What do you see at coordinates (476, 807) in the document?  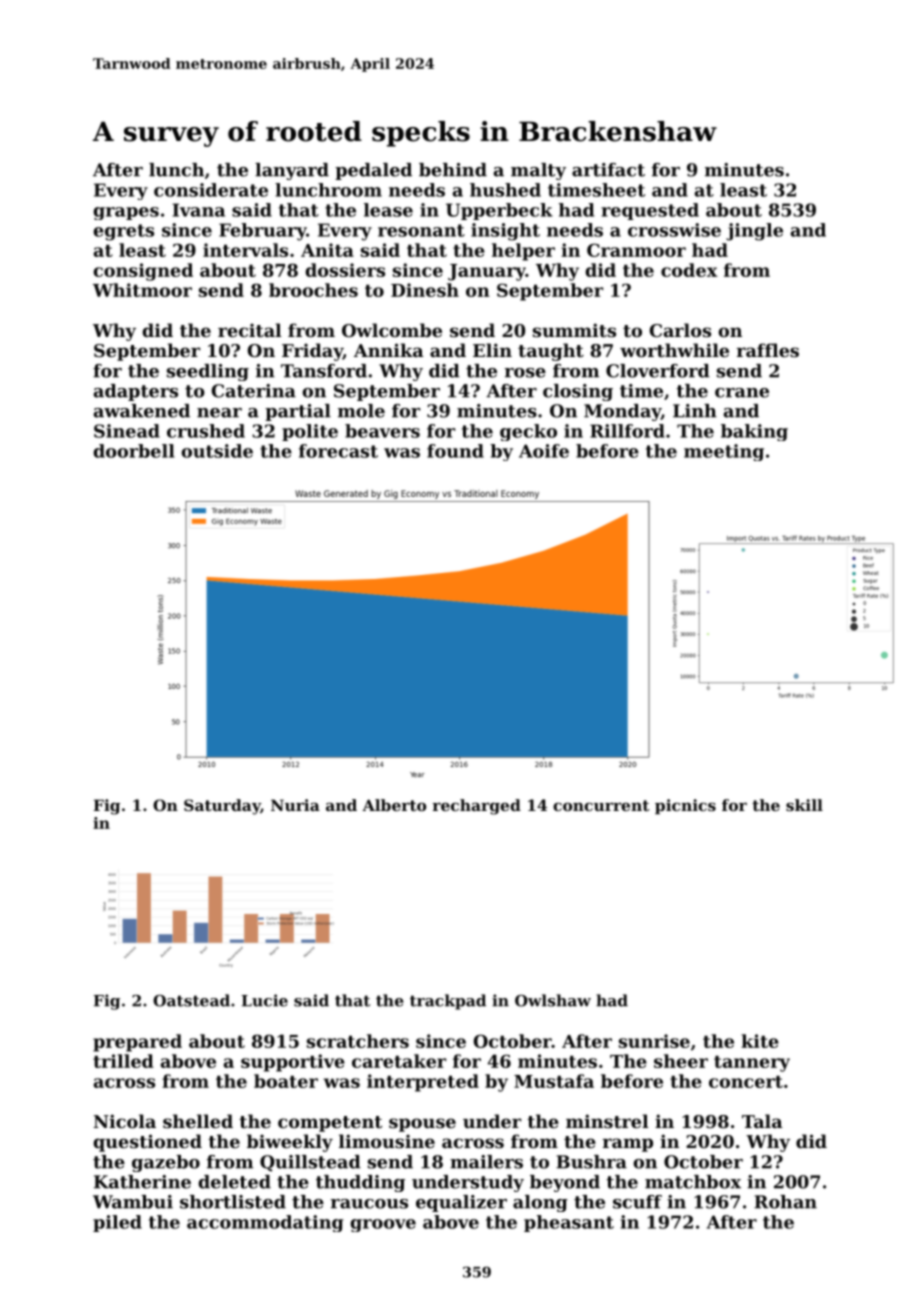 I see `recharged` at bounding box center [476, 807].
